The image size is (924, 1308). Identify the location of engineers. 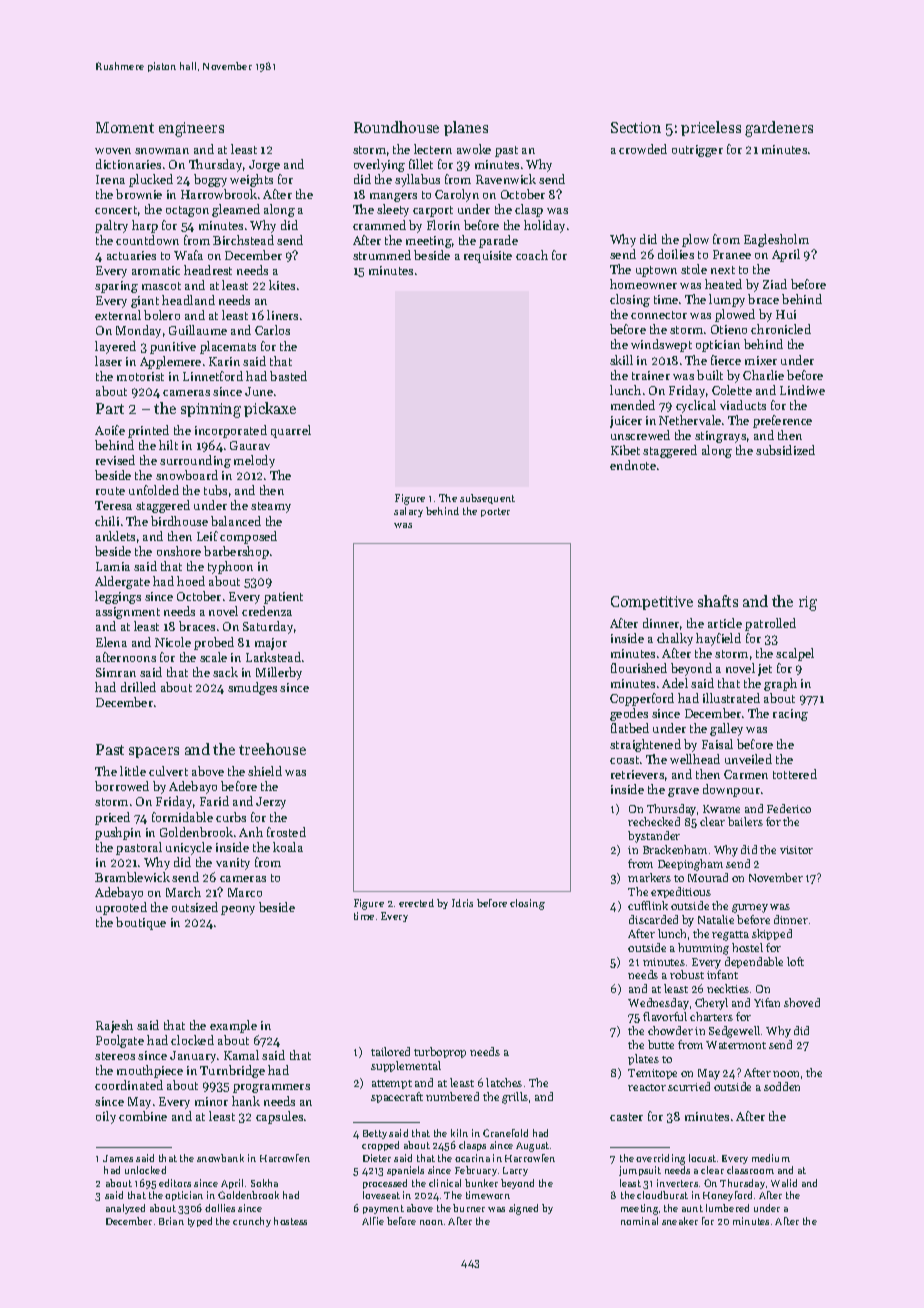
(191, 129).
